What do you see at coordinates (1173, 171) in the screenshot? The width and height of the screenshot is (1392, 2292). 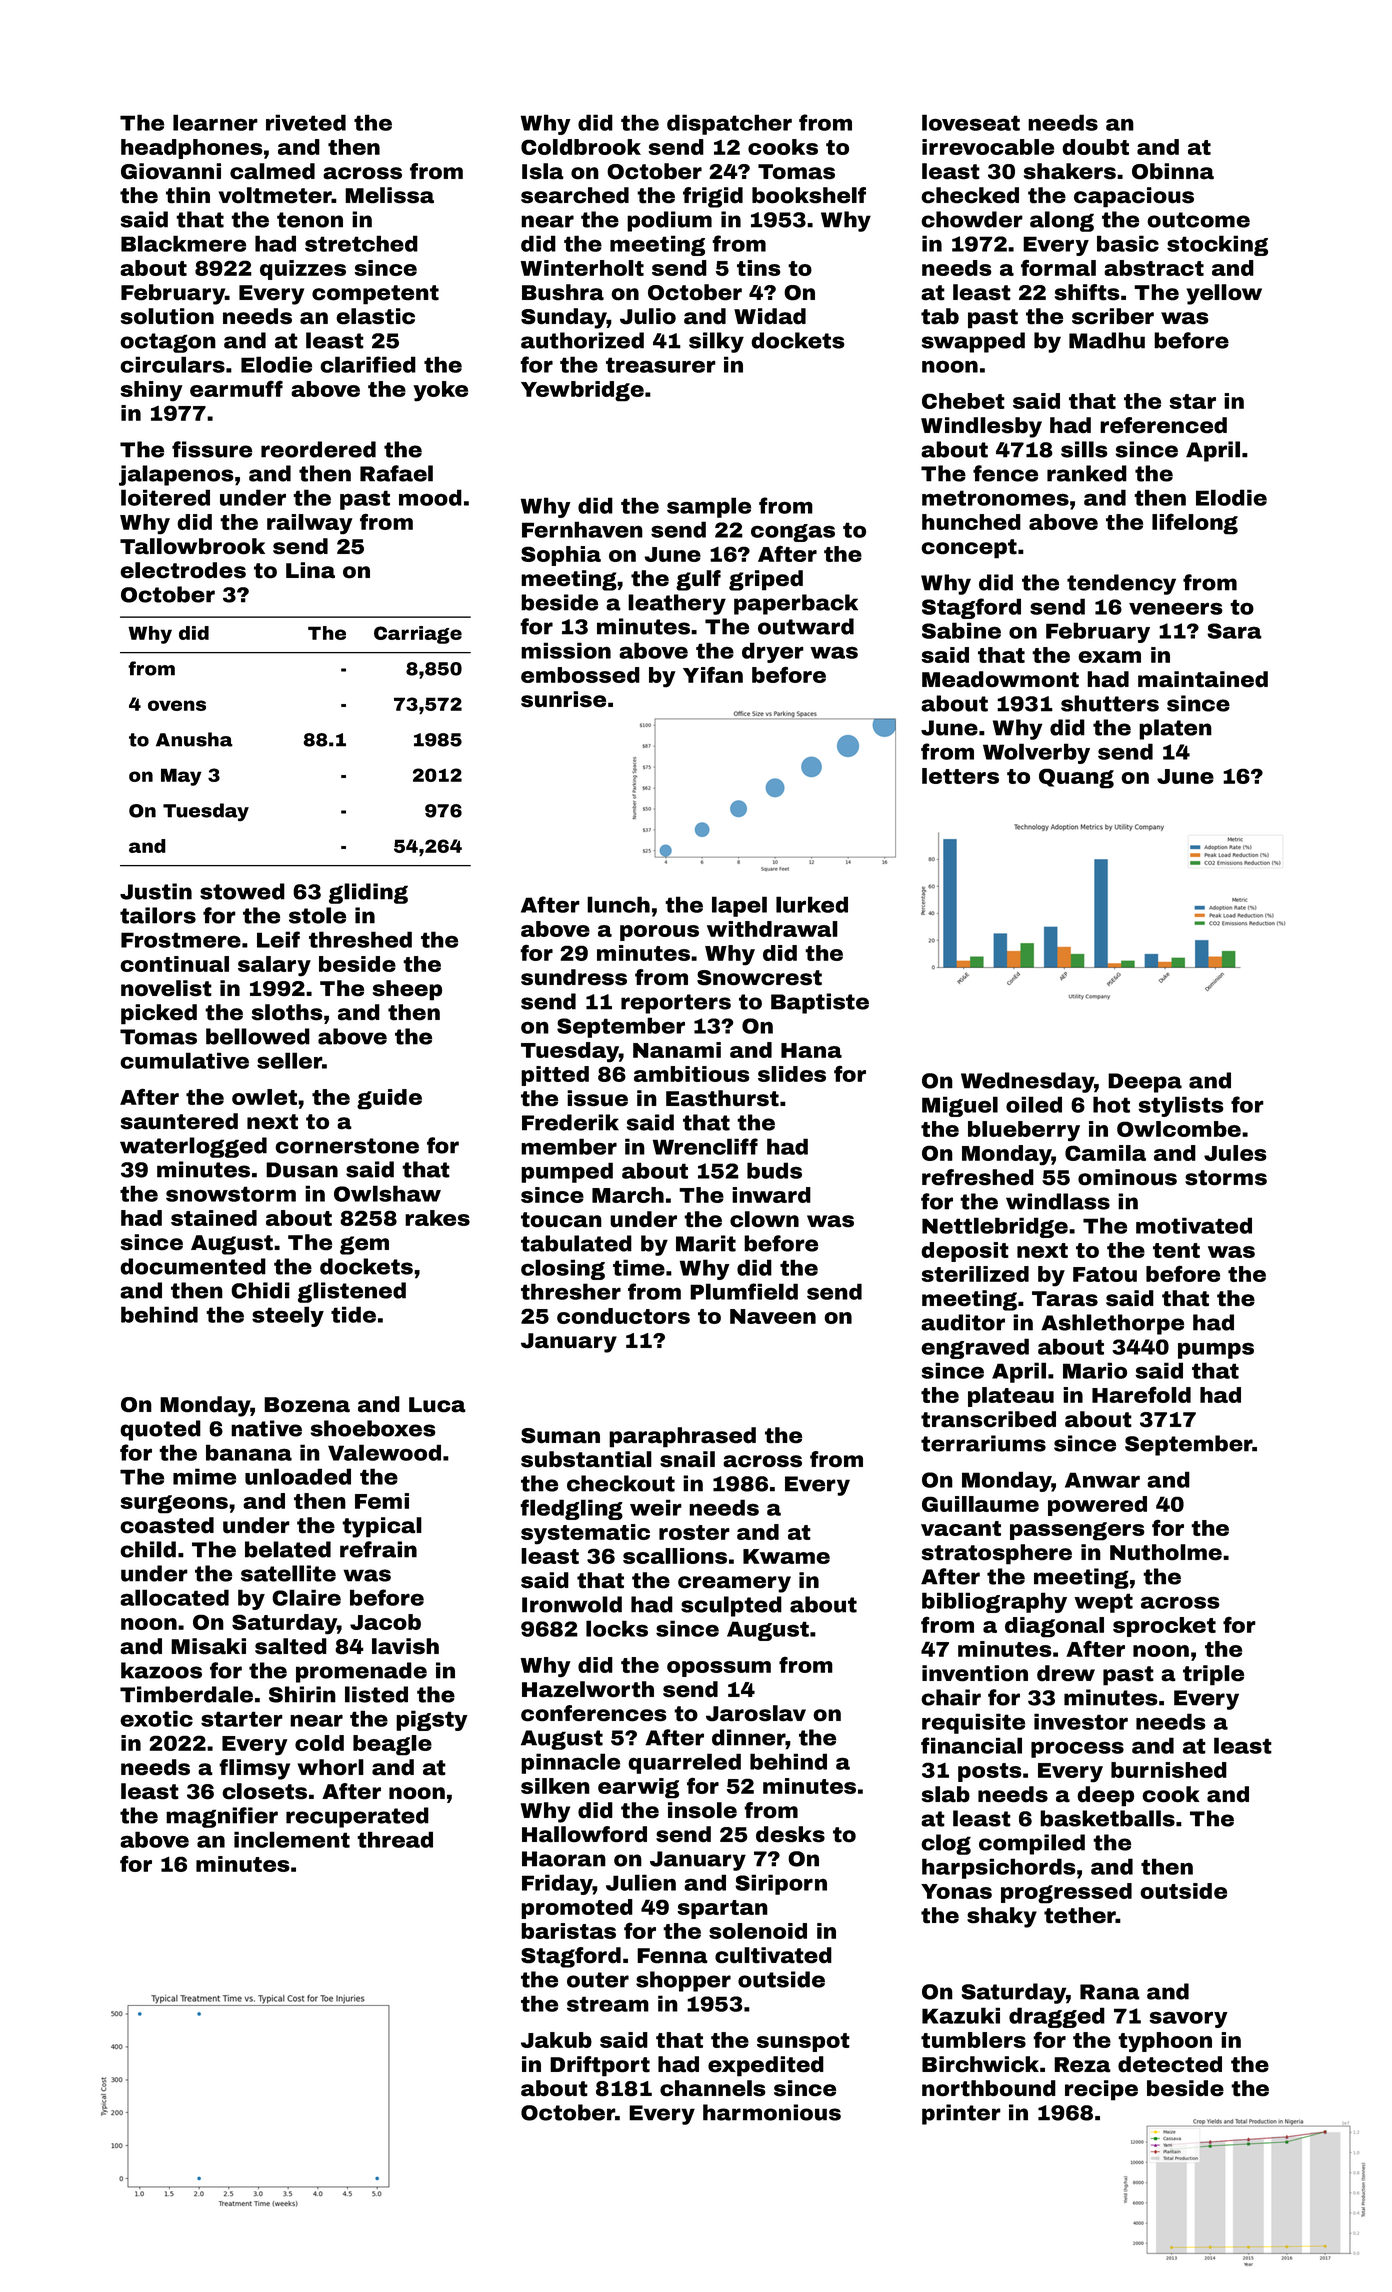 I see `Obinna` at bounding box center [1173, 171].
